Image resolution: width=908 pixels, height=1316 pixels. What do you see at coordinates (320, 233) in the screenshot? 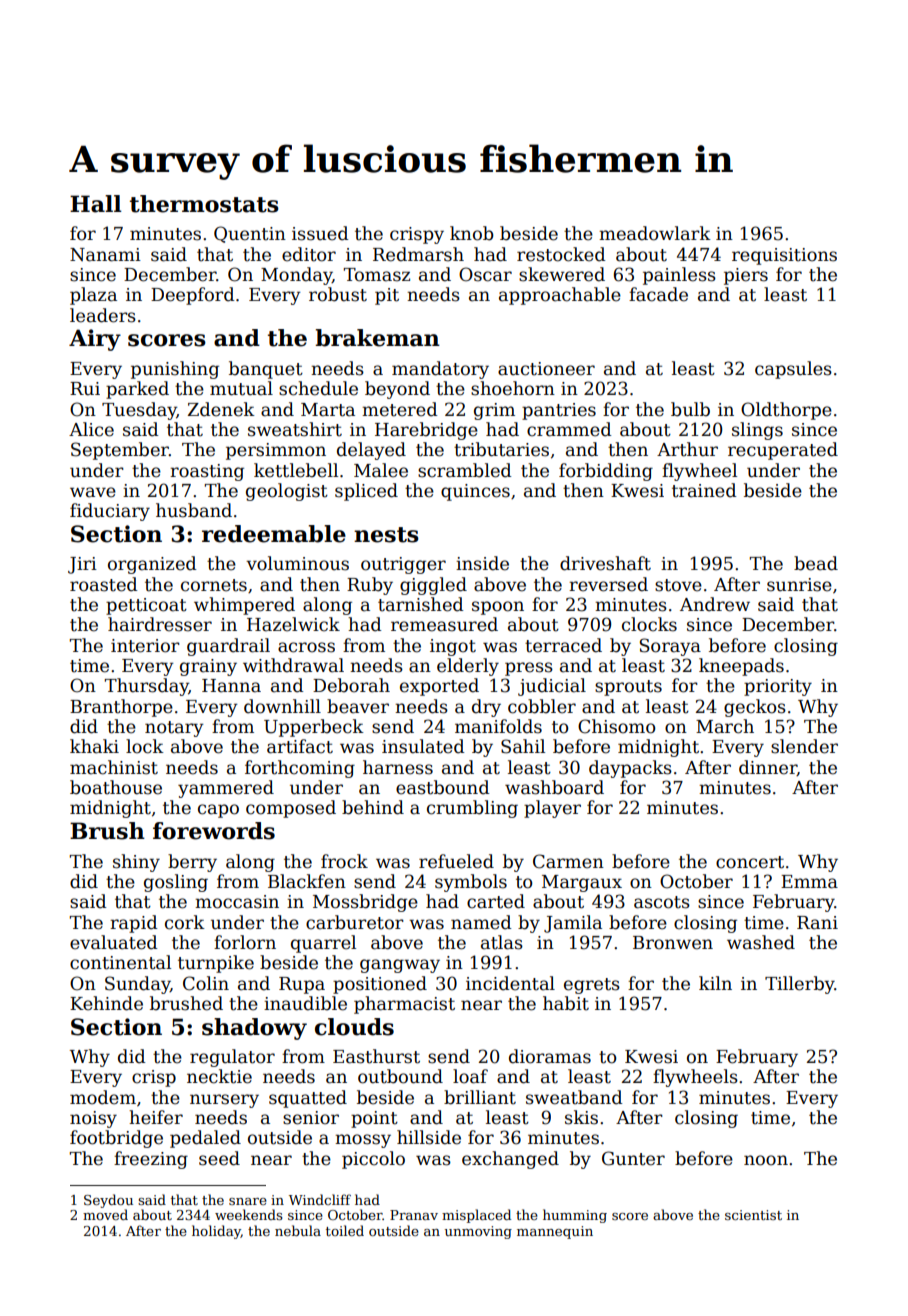
I see `issued` at bounding box center [320, 233].
